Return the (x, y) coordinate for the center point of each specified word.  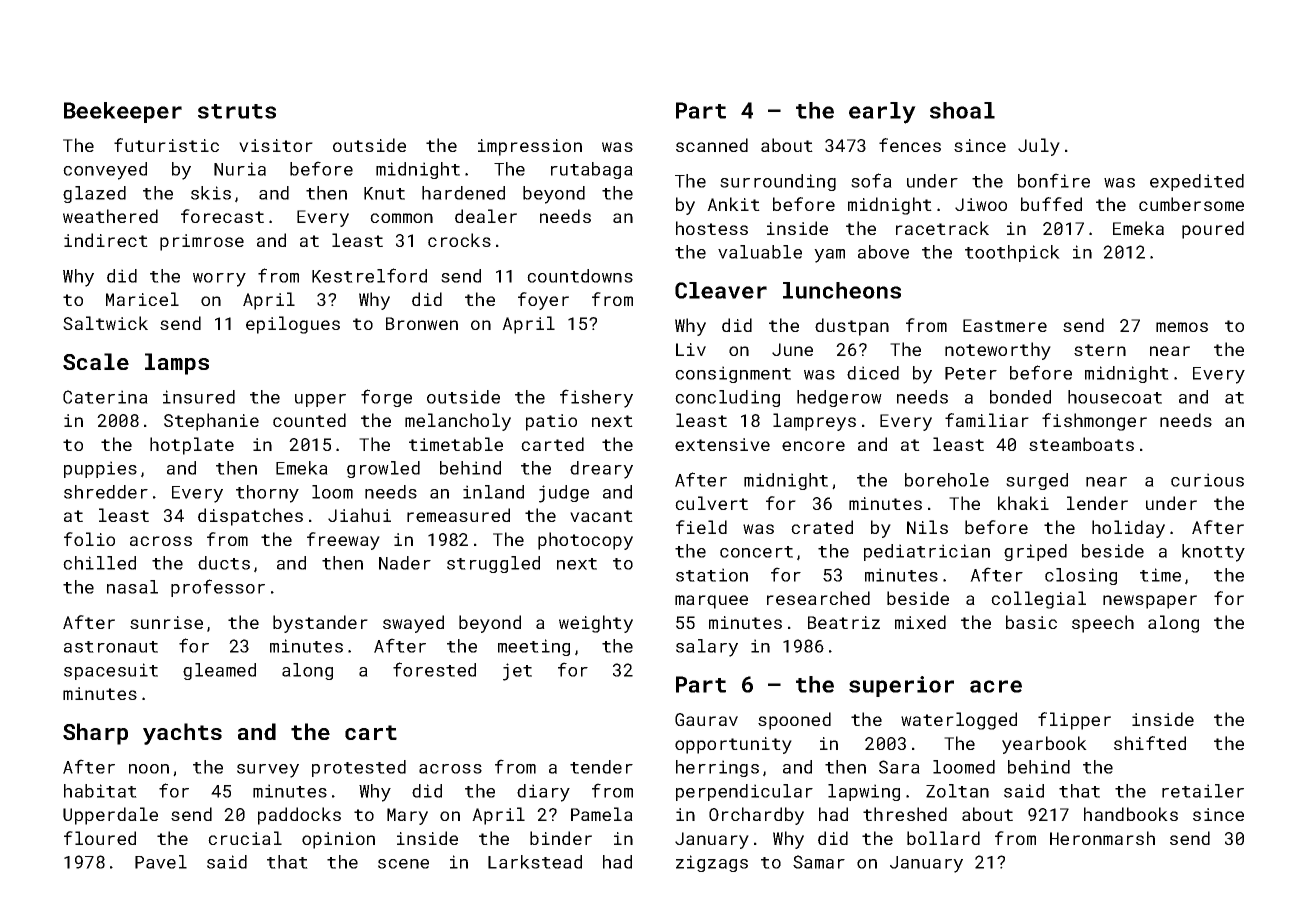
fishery (596, 398)
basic (1031, 622)
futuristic (166, 145)
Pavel (161, 862)
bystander (320, 624)
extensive (722, 444)
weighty (596, 624)
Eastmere (1005, 325)
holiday (1128, 529)
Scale (96, 361)
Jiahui (359, 515)
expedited (1197, 182)
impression (530, 147)
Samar (819, 862)
